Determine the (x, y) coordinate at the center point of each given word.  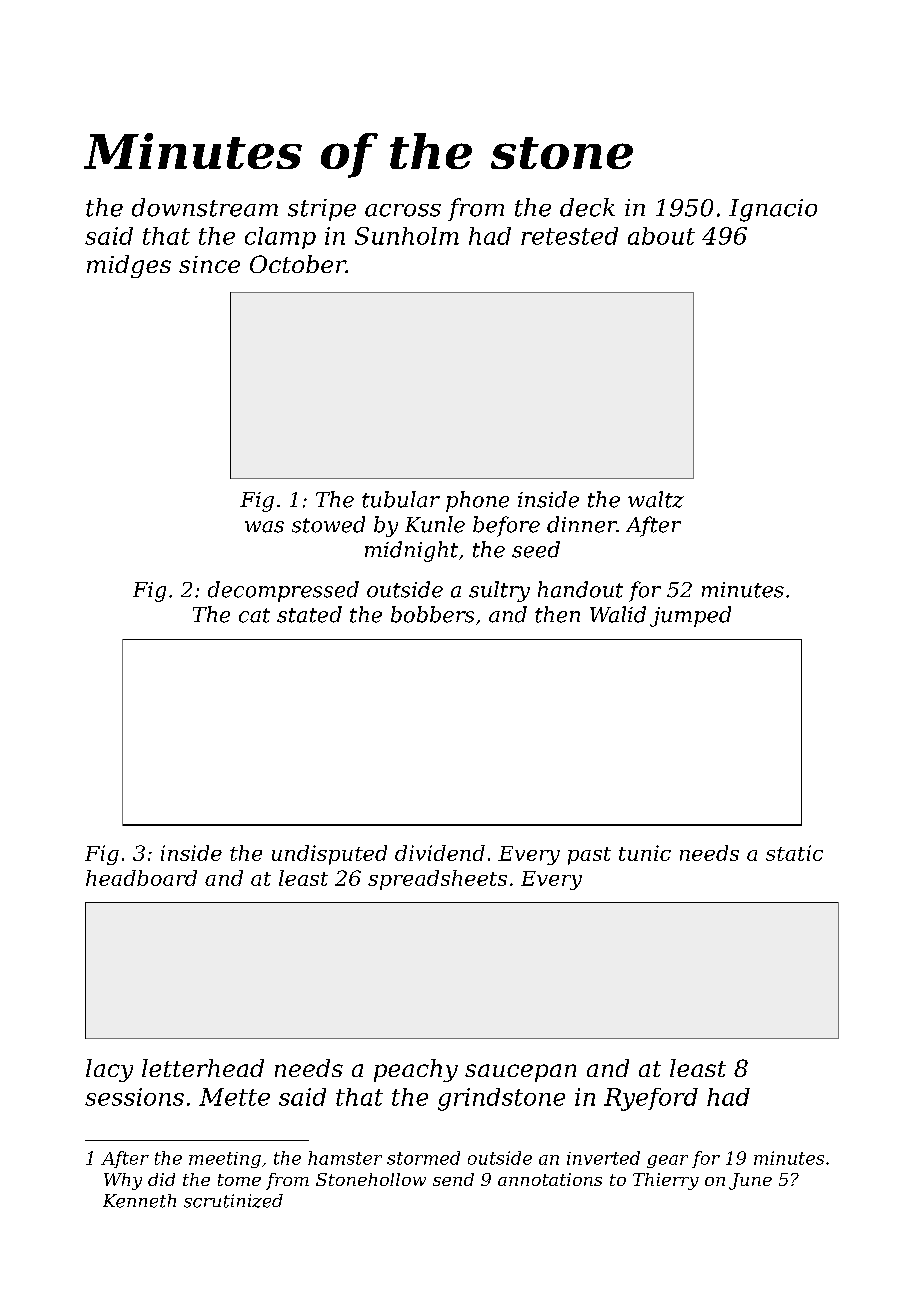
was (264, 527)
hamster (345, 1158)
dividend (440, 853)
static (794, 853)
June (750, 1181)
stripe (322, 210)
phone (477, 501)
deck (587, 207)
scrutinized (233, 1201)
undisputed (329, 855)
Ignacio (773, 210)
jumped (690, 616)
